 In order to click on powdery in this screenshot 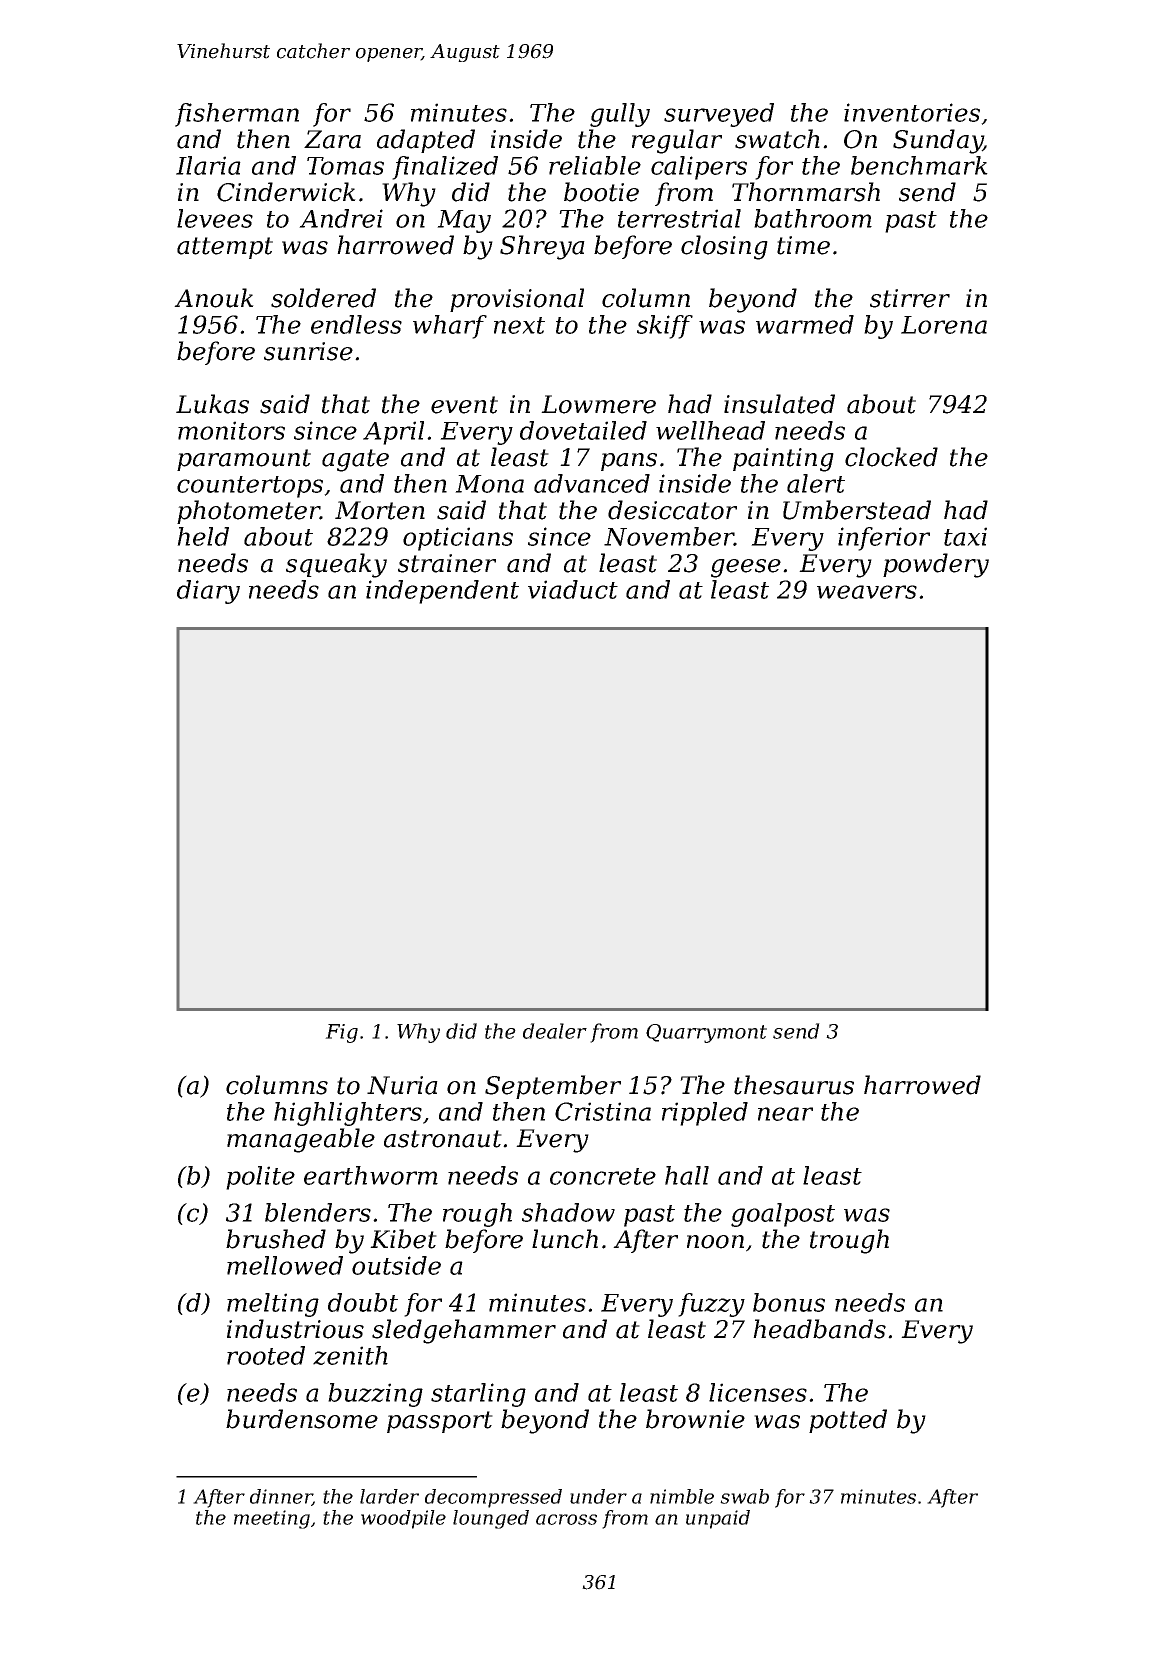, I will do `click(936, 565)`.
